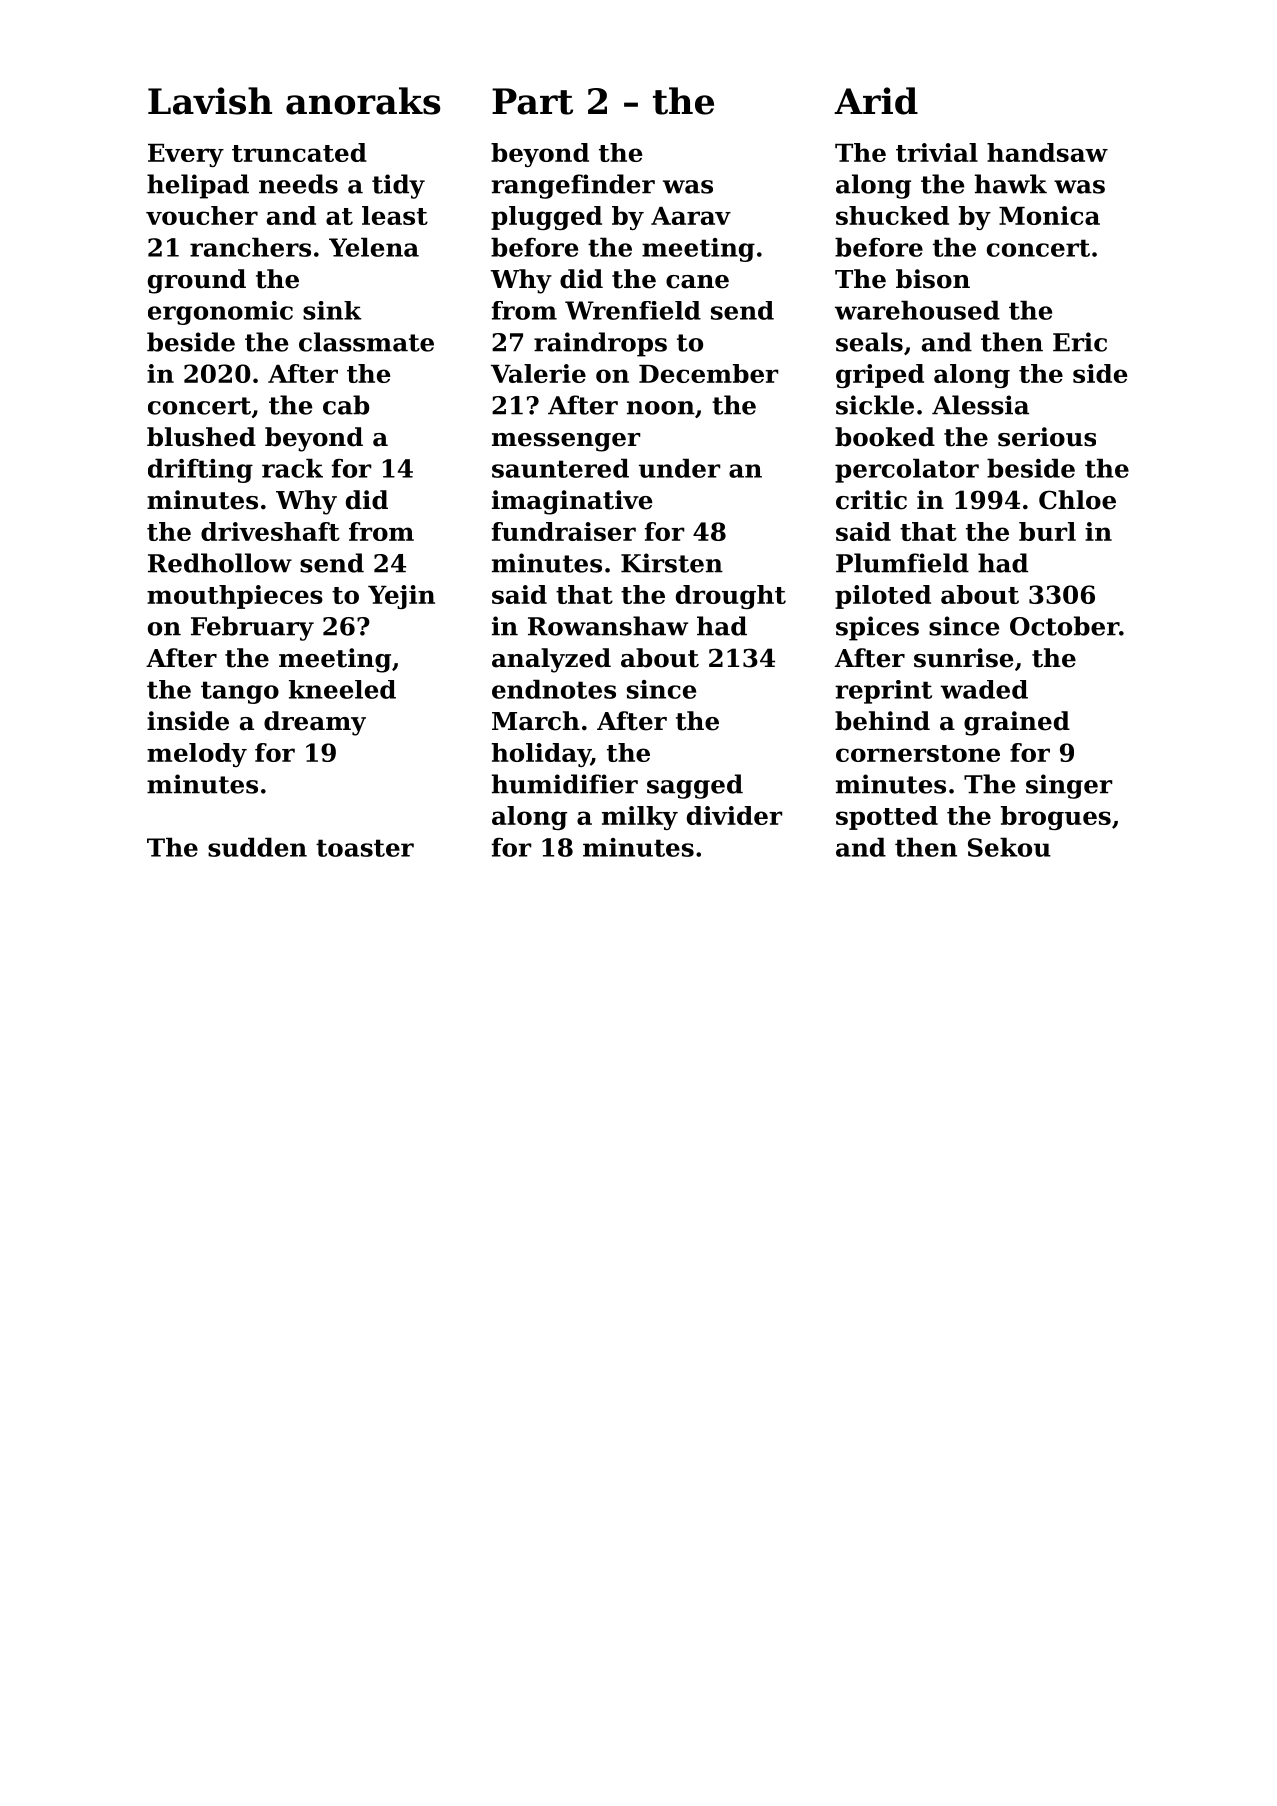  Describe the element at coordinates (1056, 818) in the screenshot. I see `brogues` at that location.
